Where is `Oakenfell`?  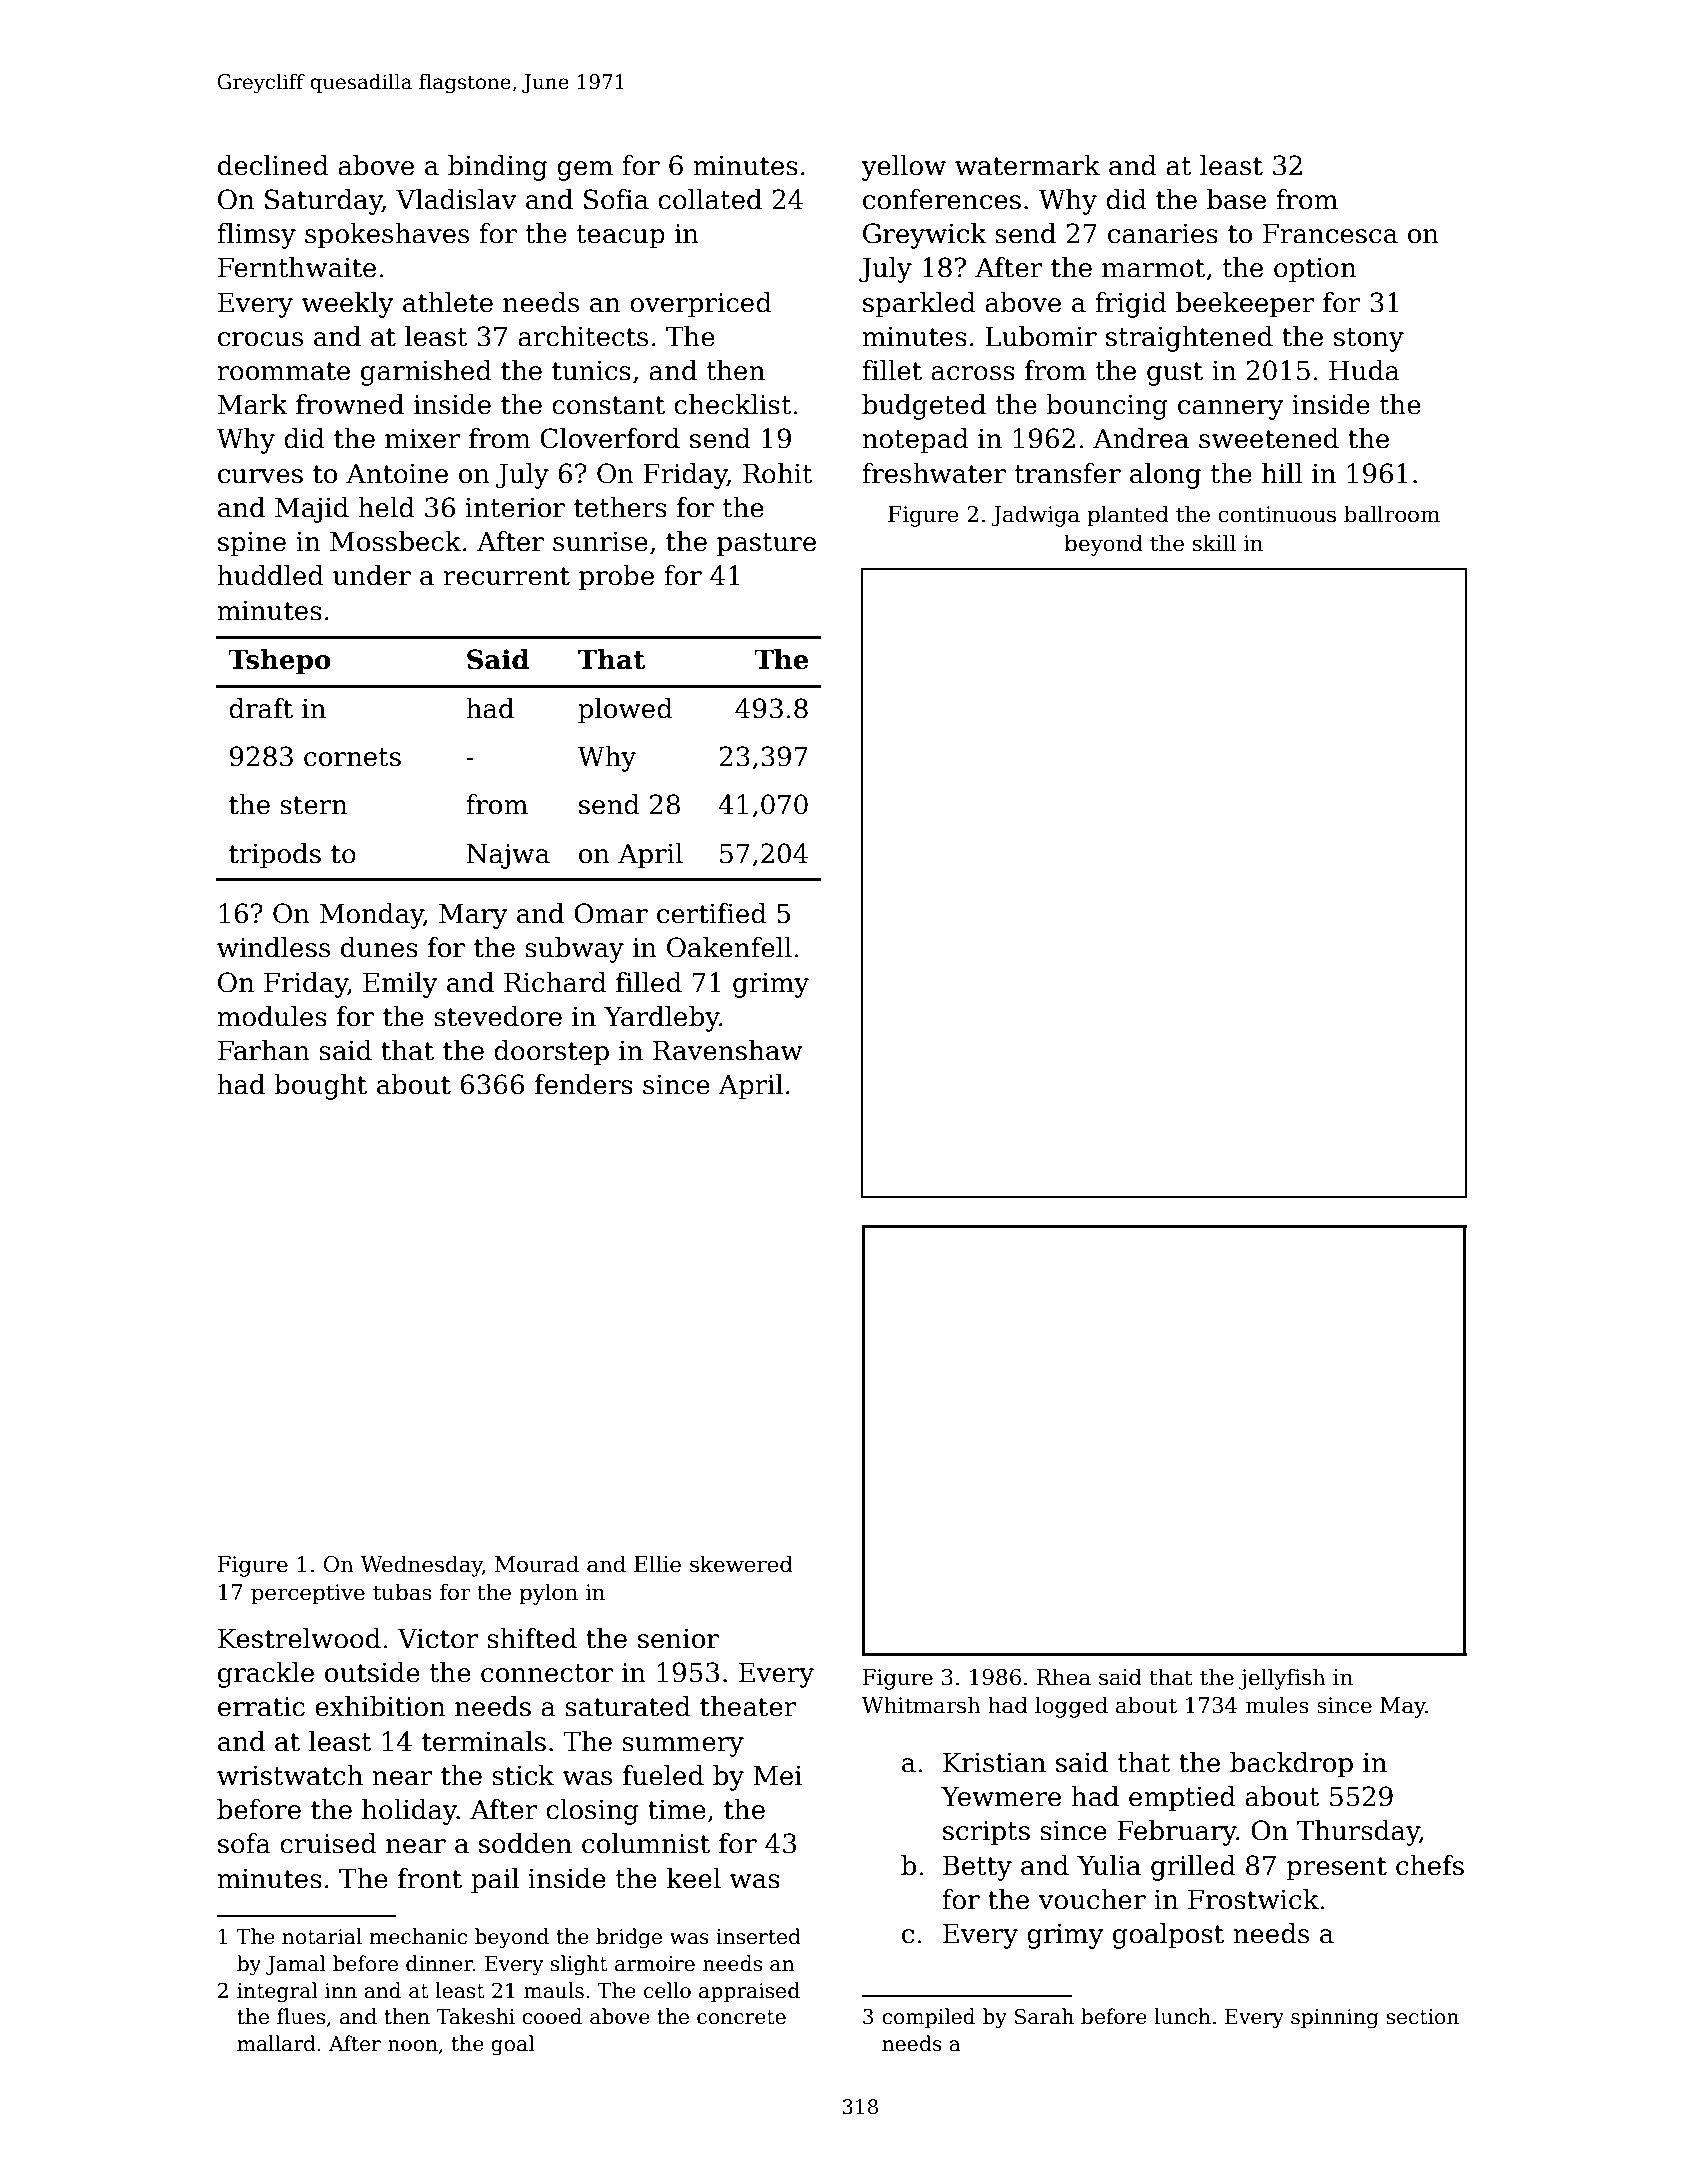 Oakenfell is located at coordinates (729, 947).
